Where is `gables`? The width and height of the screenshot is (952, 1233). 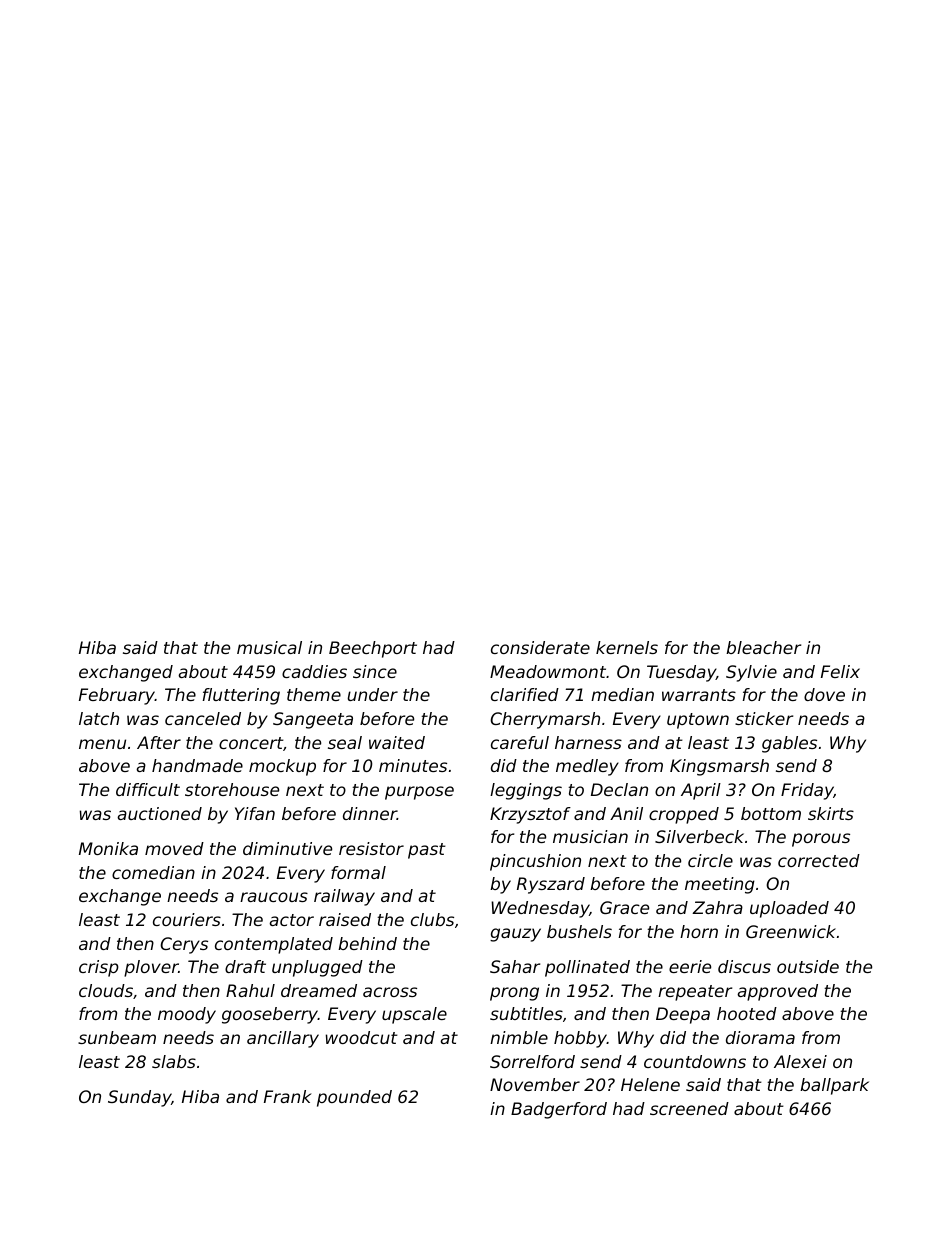 gables is located at coordinates (789, 744).
